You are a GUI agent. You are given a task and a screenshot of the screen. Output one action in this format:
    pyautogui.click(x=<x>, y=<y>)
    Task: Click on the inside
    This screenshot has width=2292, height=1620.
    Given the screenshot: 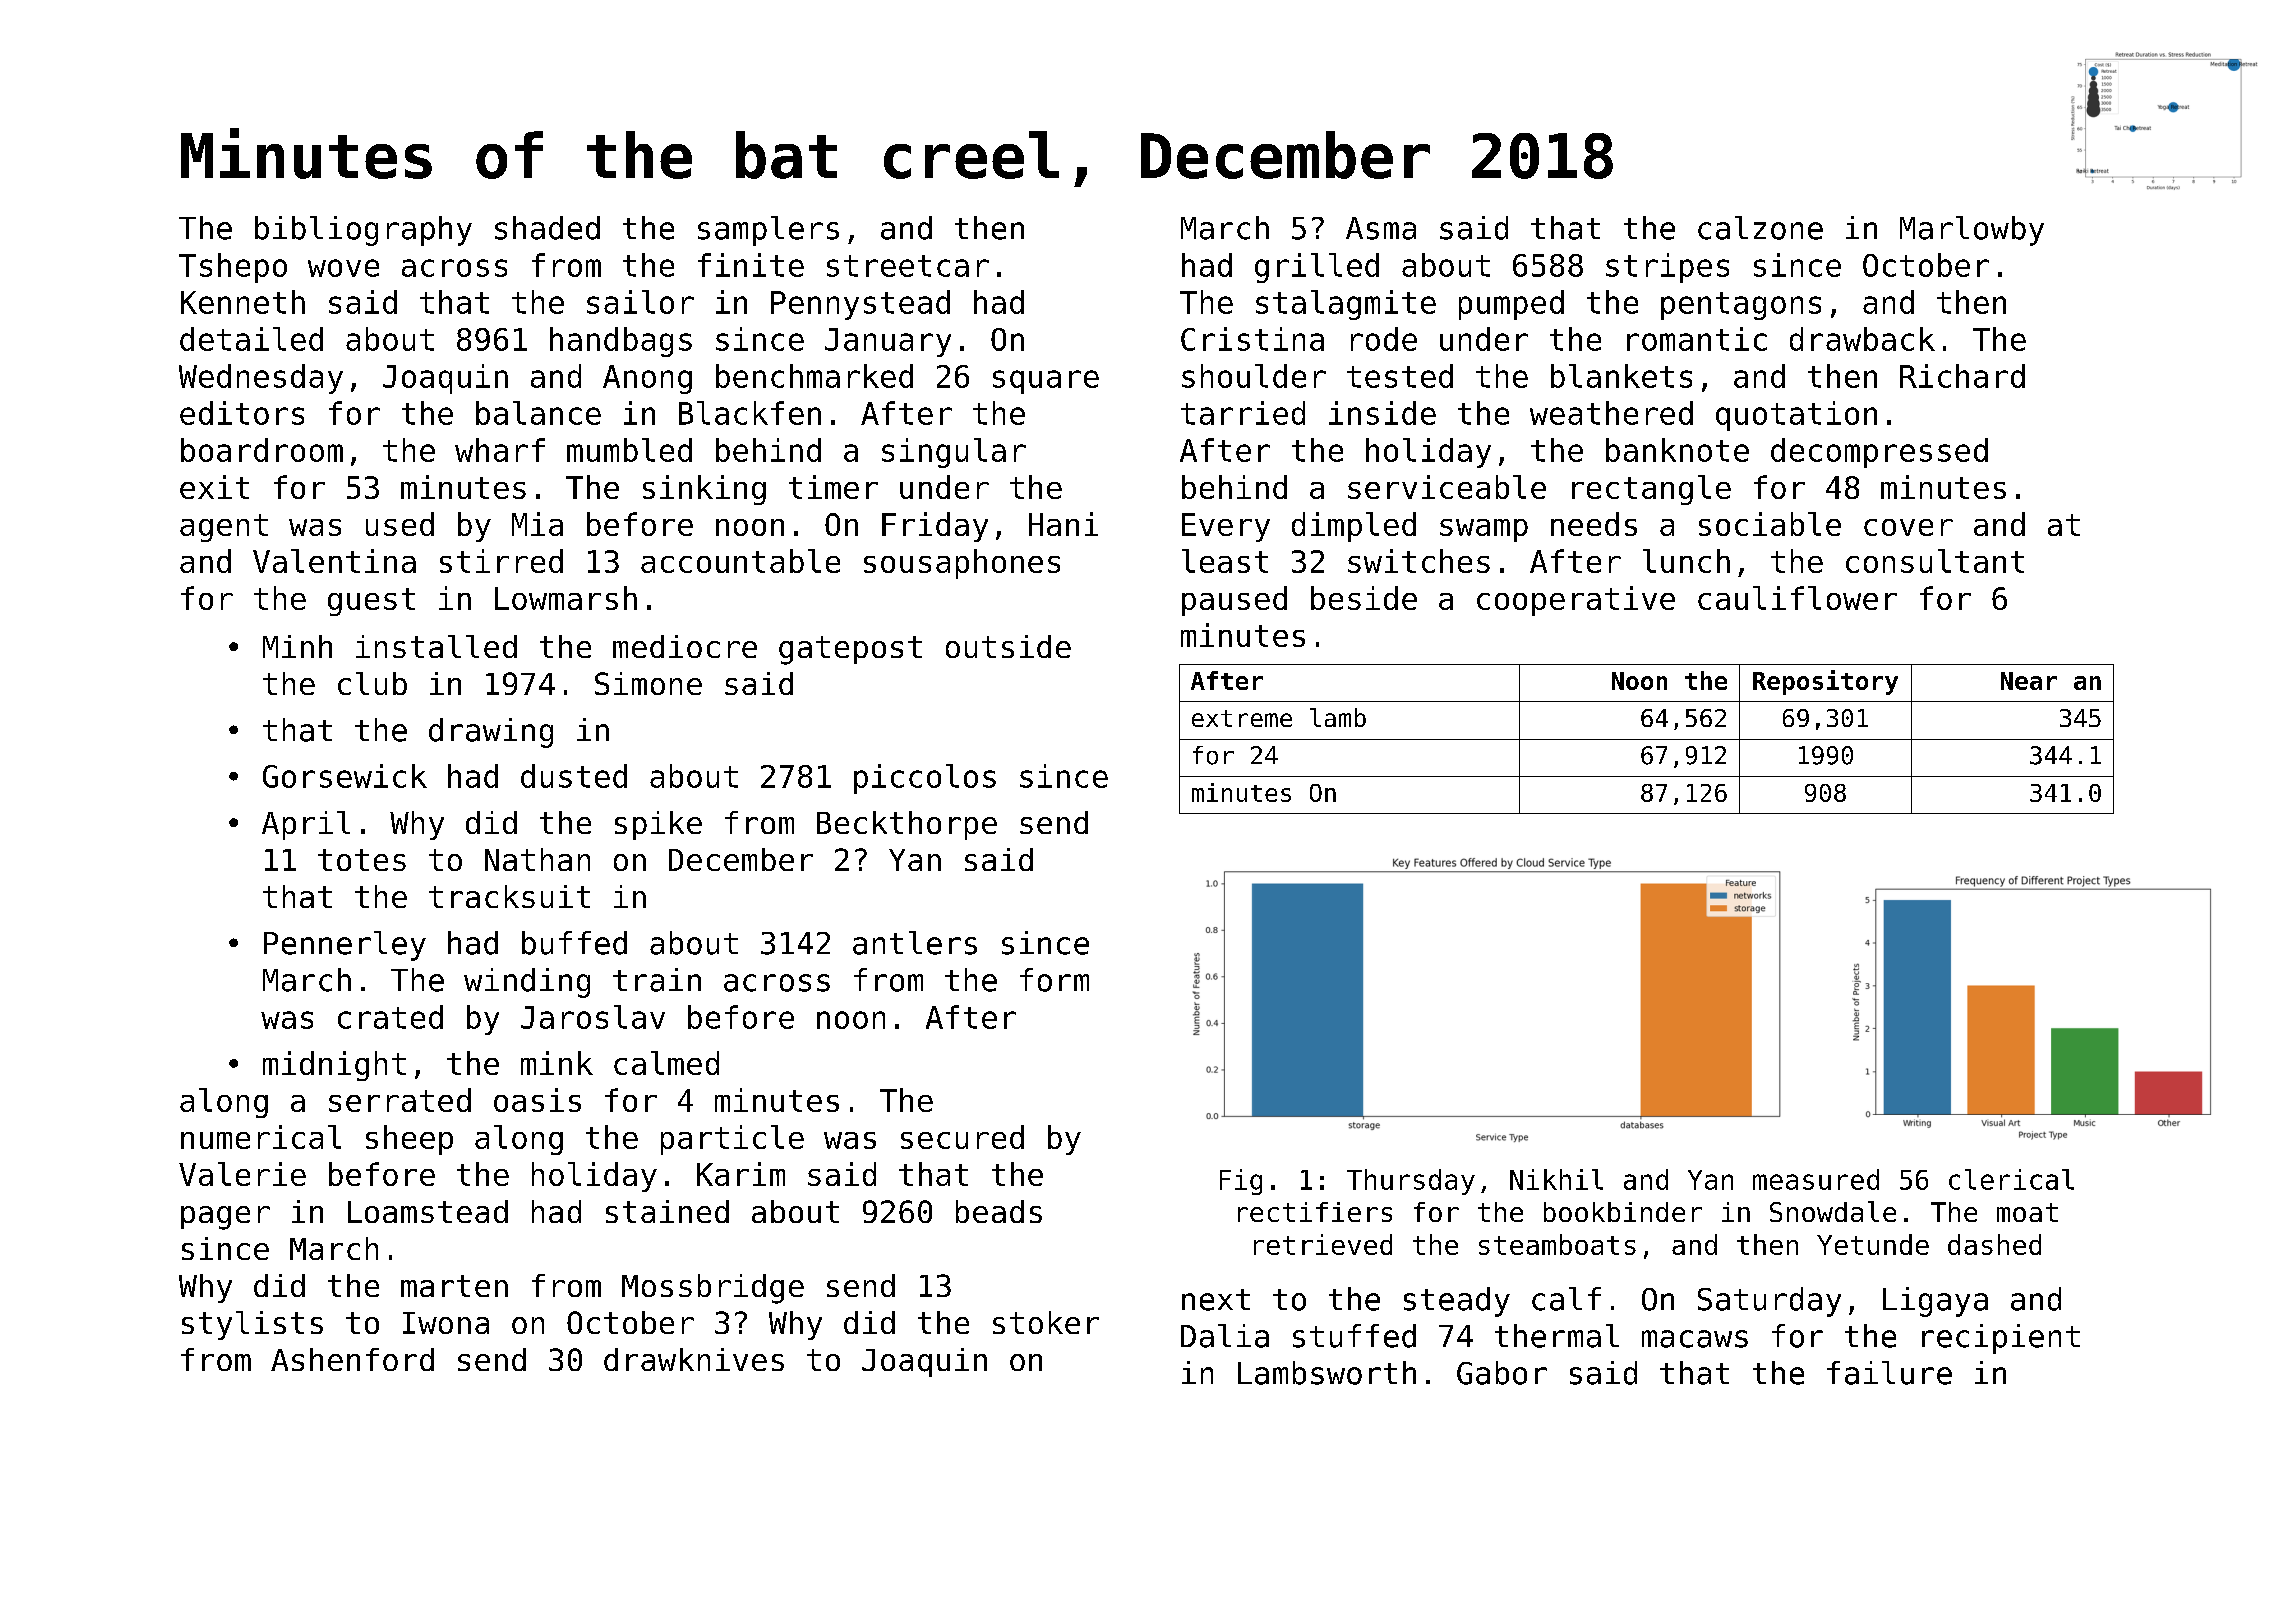 What is the action you would take?
    pyautogui.click(x=1382, y=413)
